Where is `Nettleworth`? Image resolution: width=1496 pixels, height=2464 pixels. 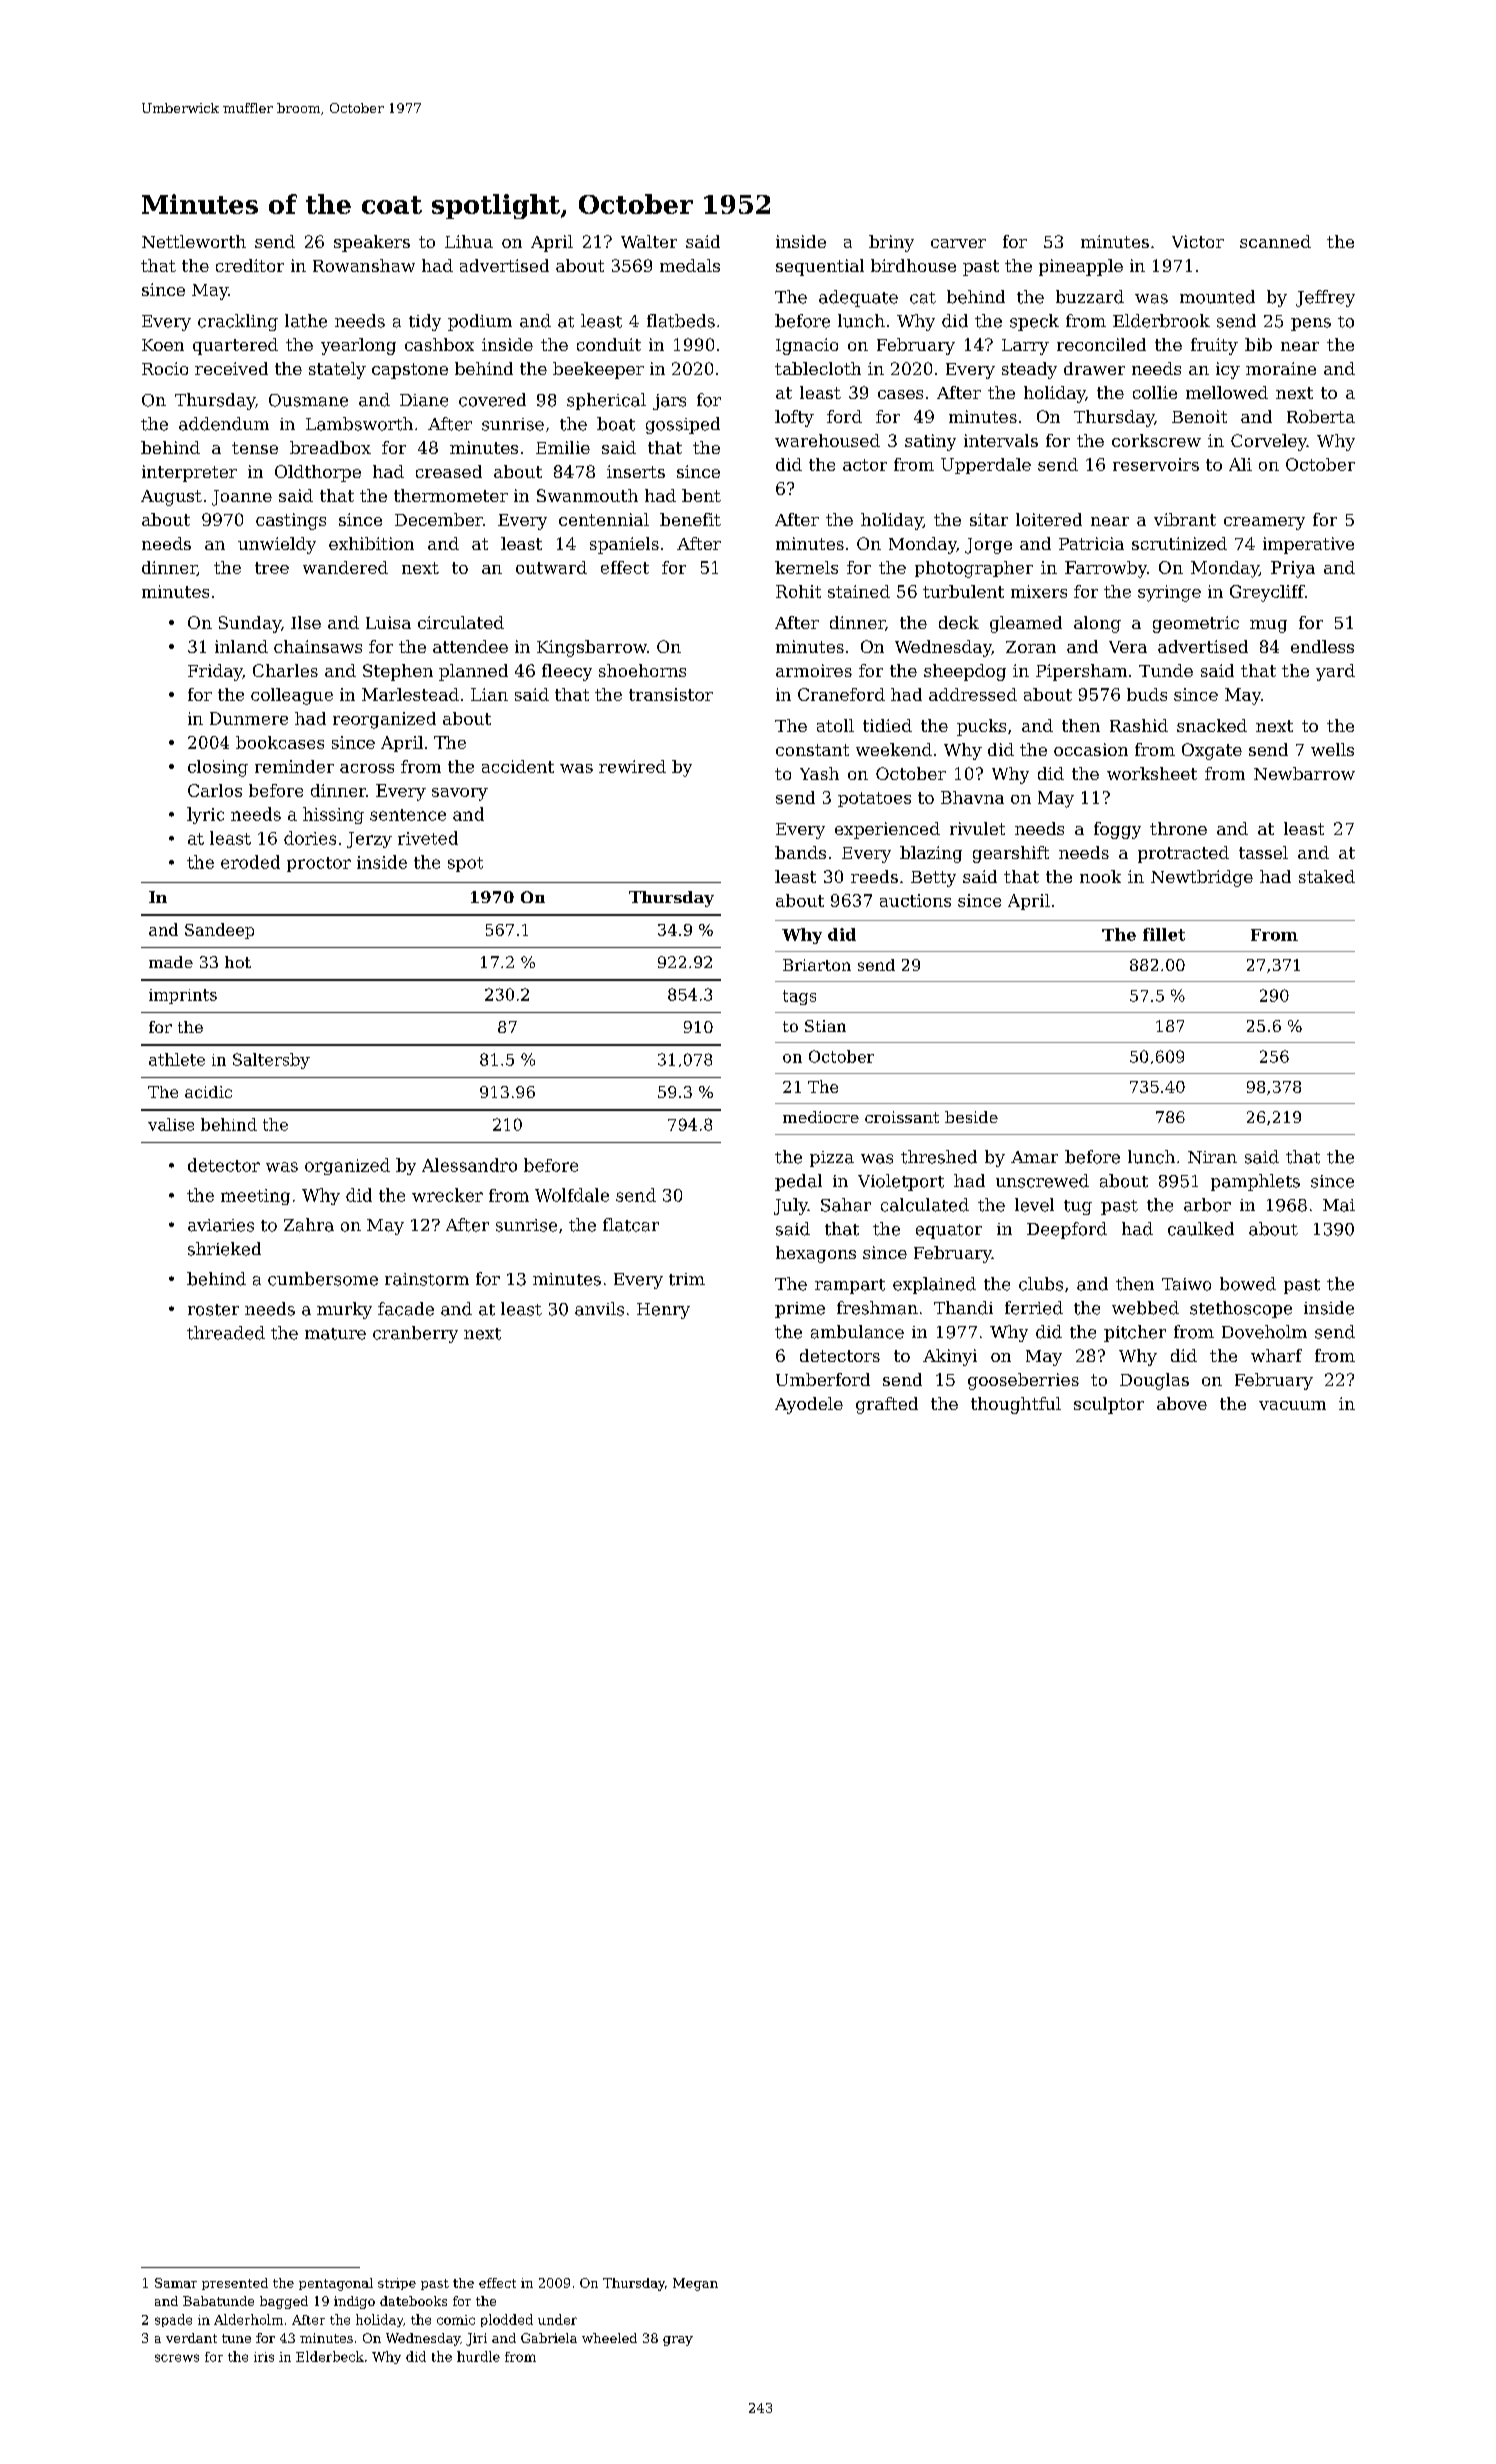
Nettleworth is located at coordinates (194, 241).
